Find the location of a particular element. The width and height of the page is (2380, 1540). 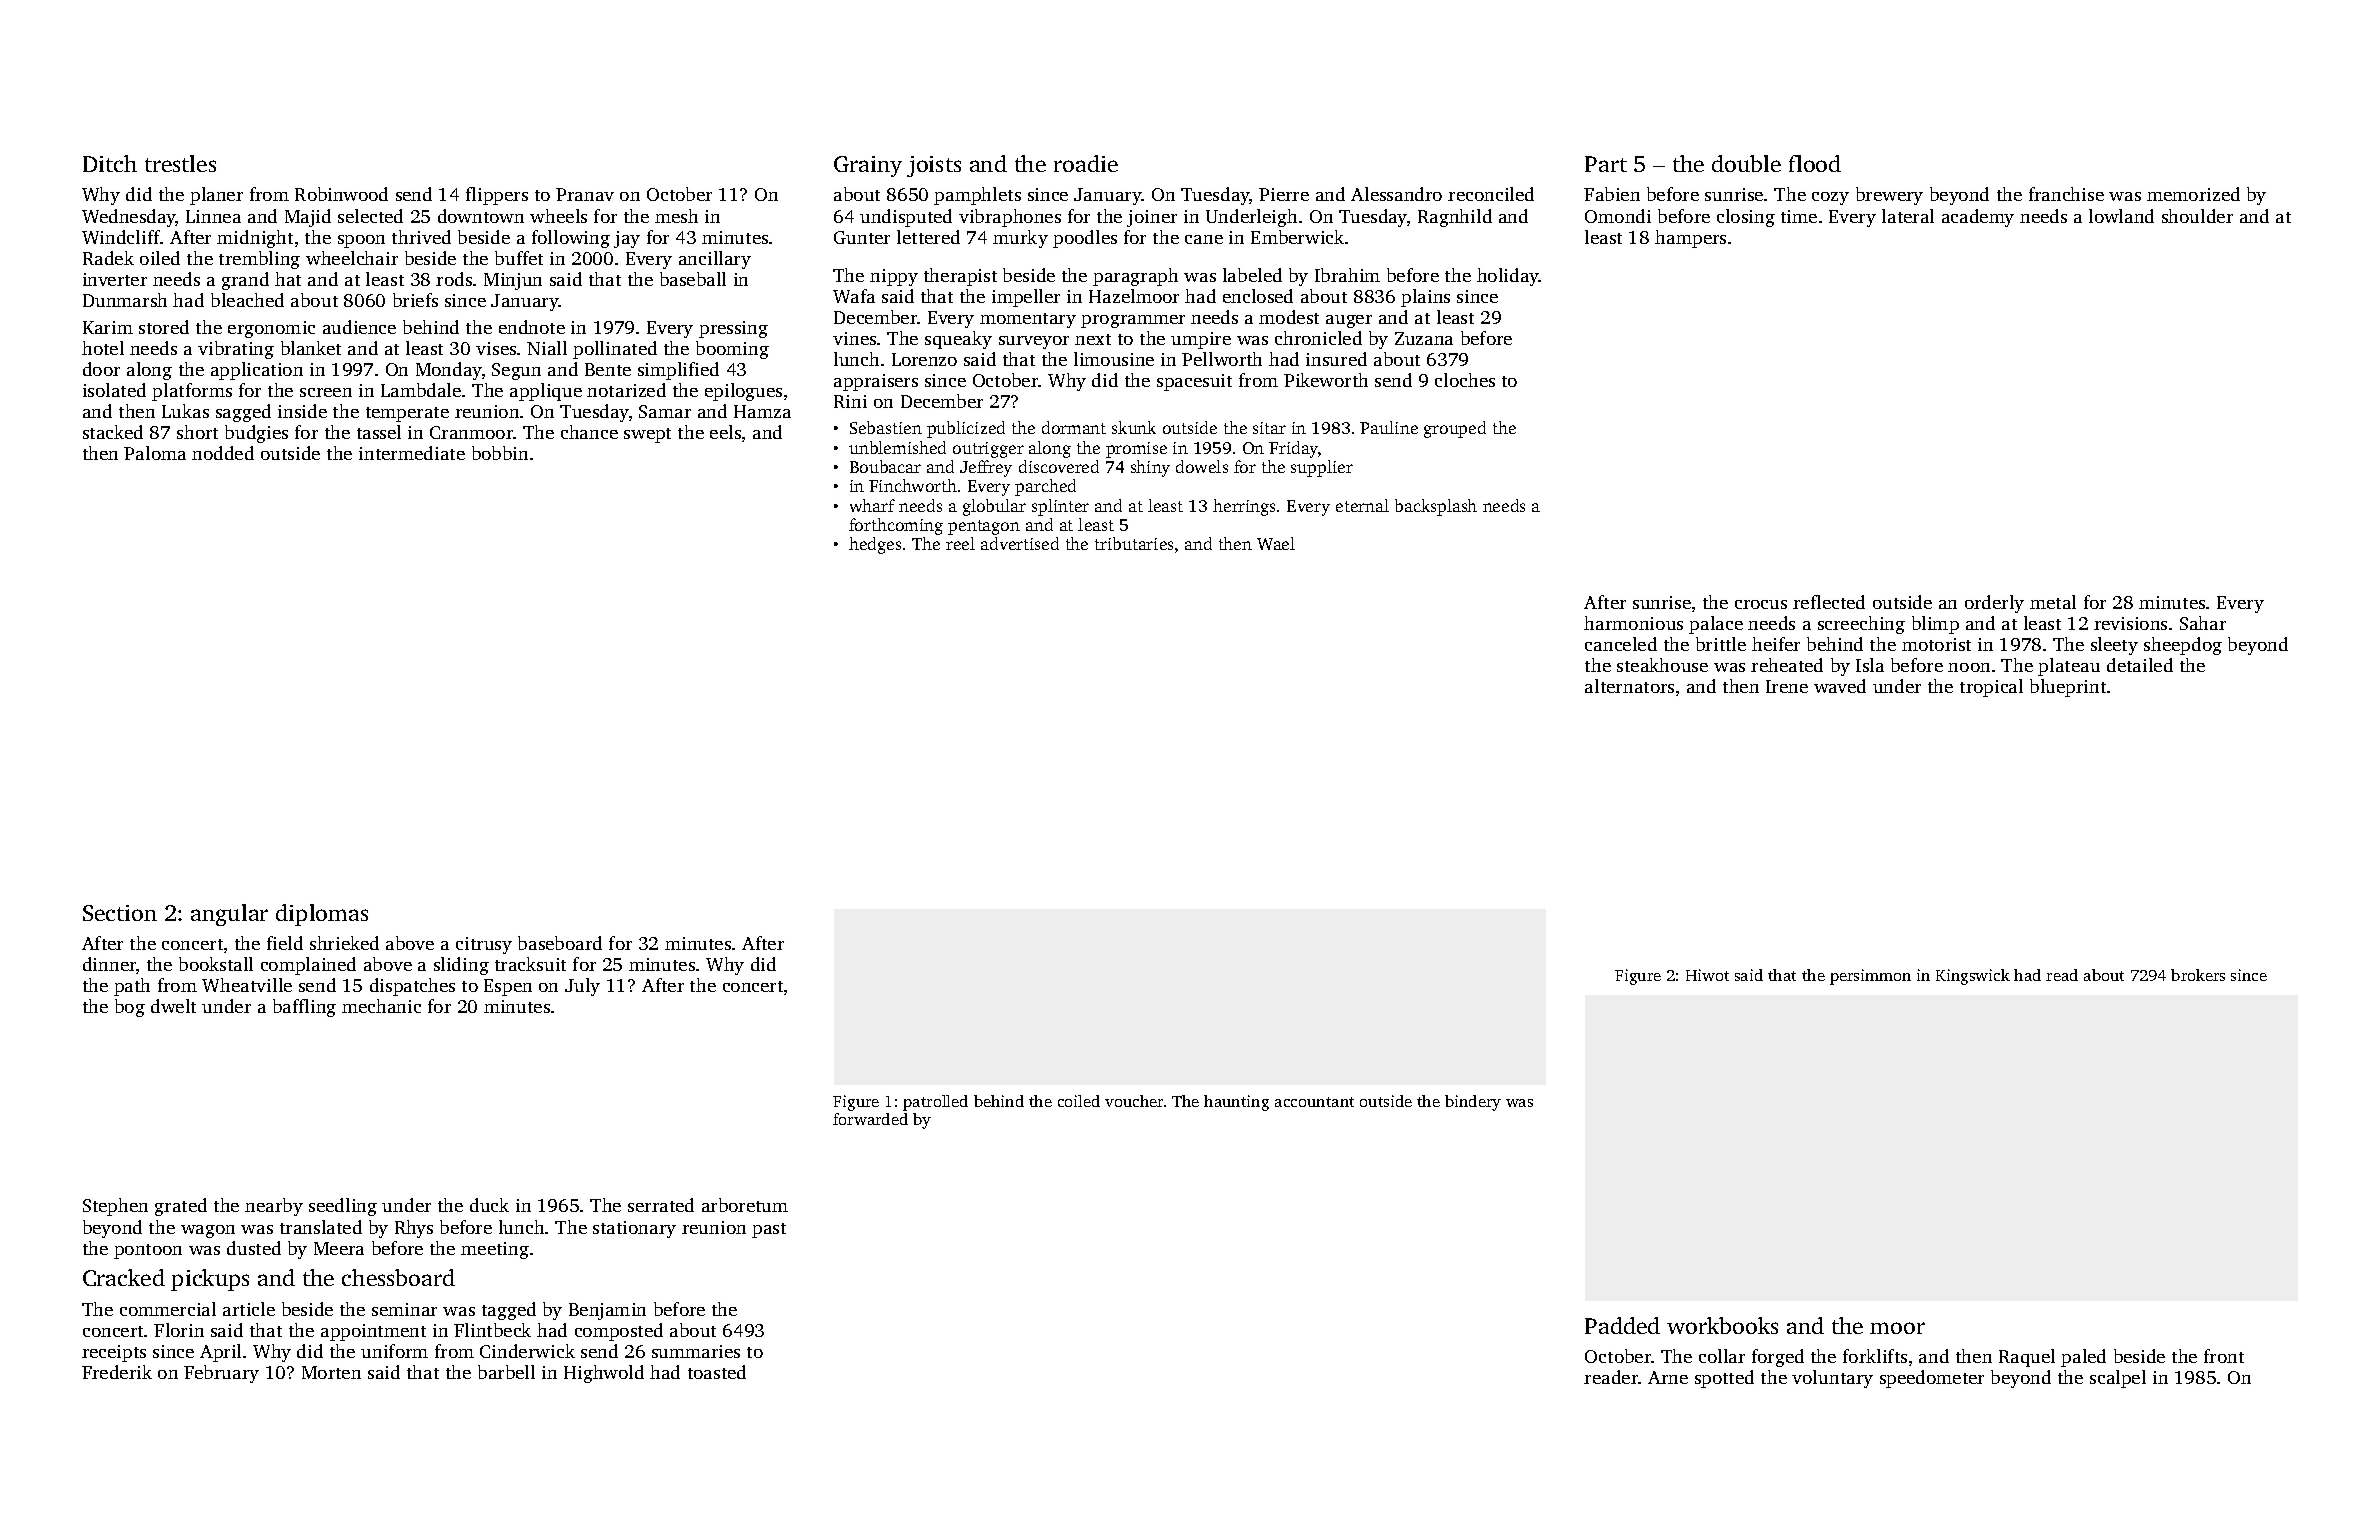

vibrating is located at coordinates (236, 350).
